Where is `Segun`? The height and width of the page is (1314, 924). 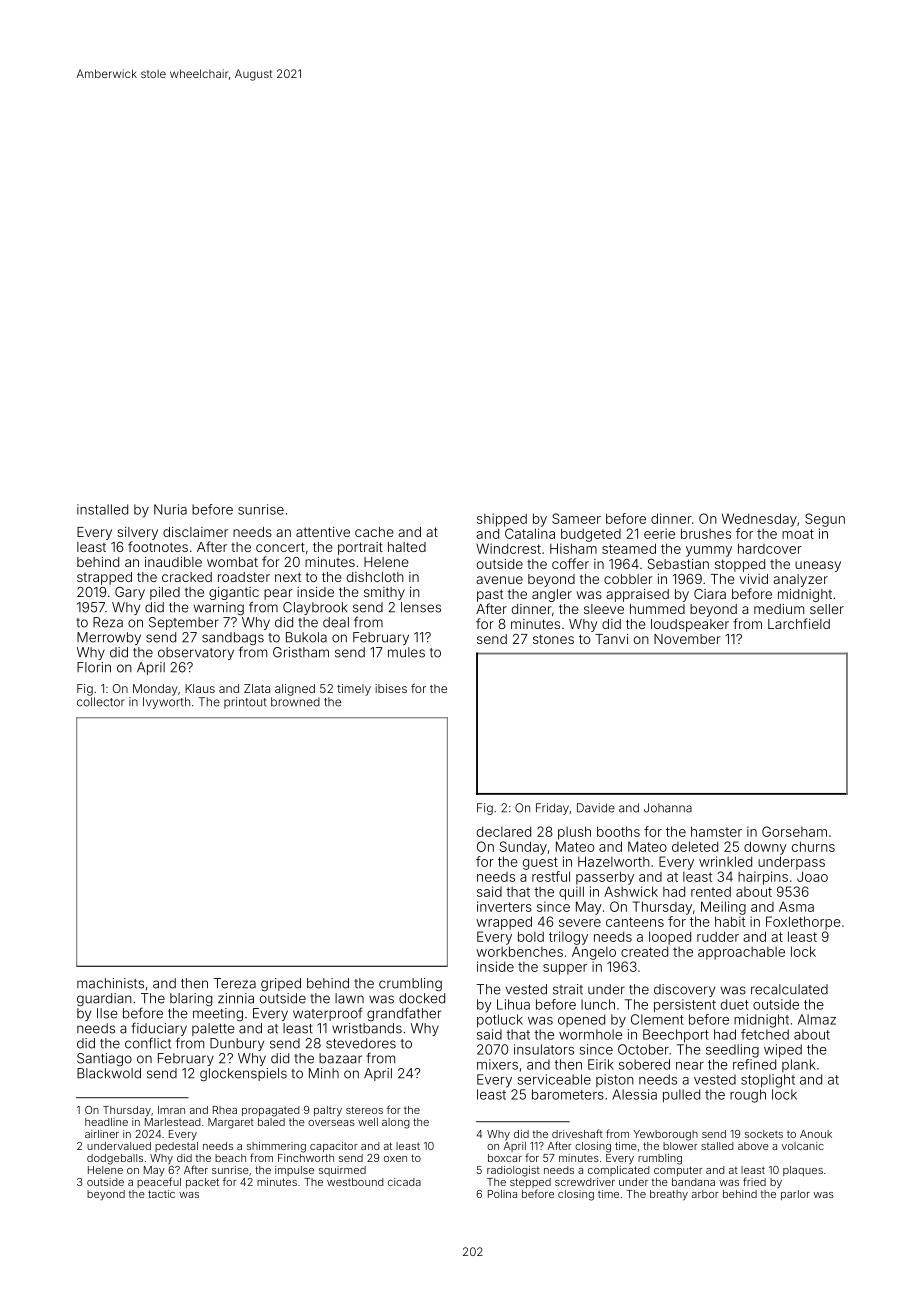 Segun is located at coordinates (825, 520).
